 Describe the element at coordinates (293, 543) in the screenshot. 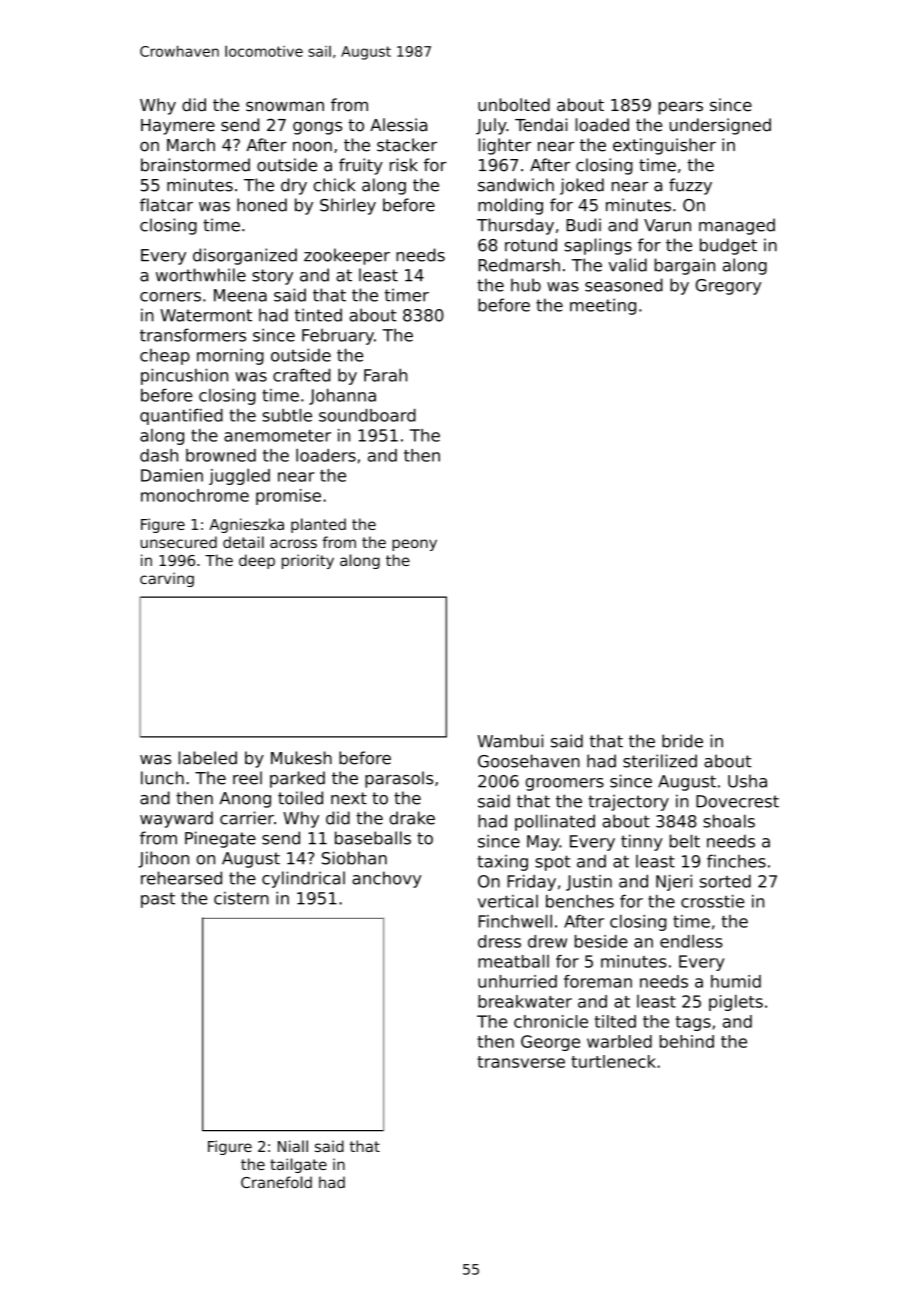

I see `across` at that location.
